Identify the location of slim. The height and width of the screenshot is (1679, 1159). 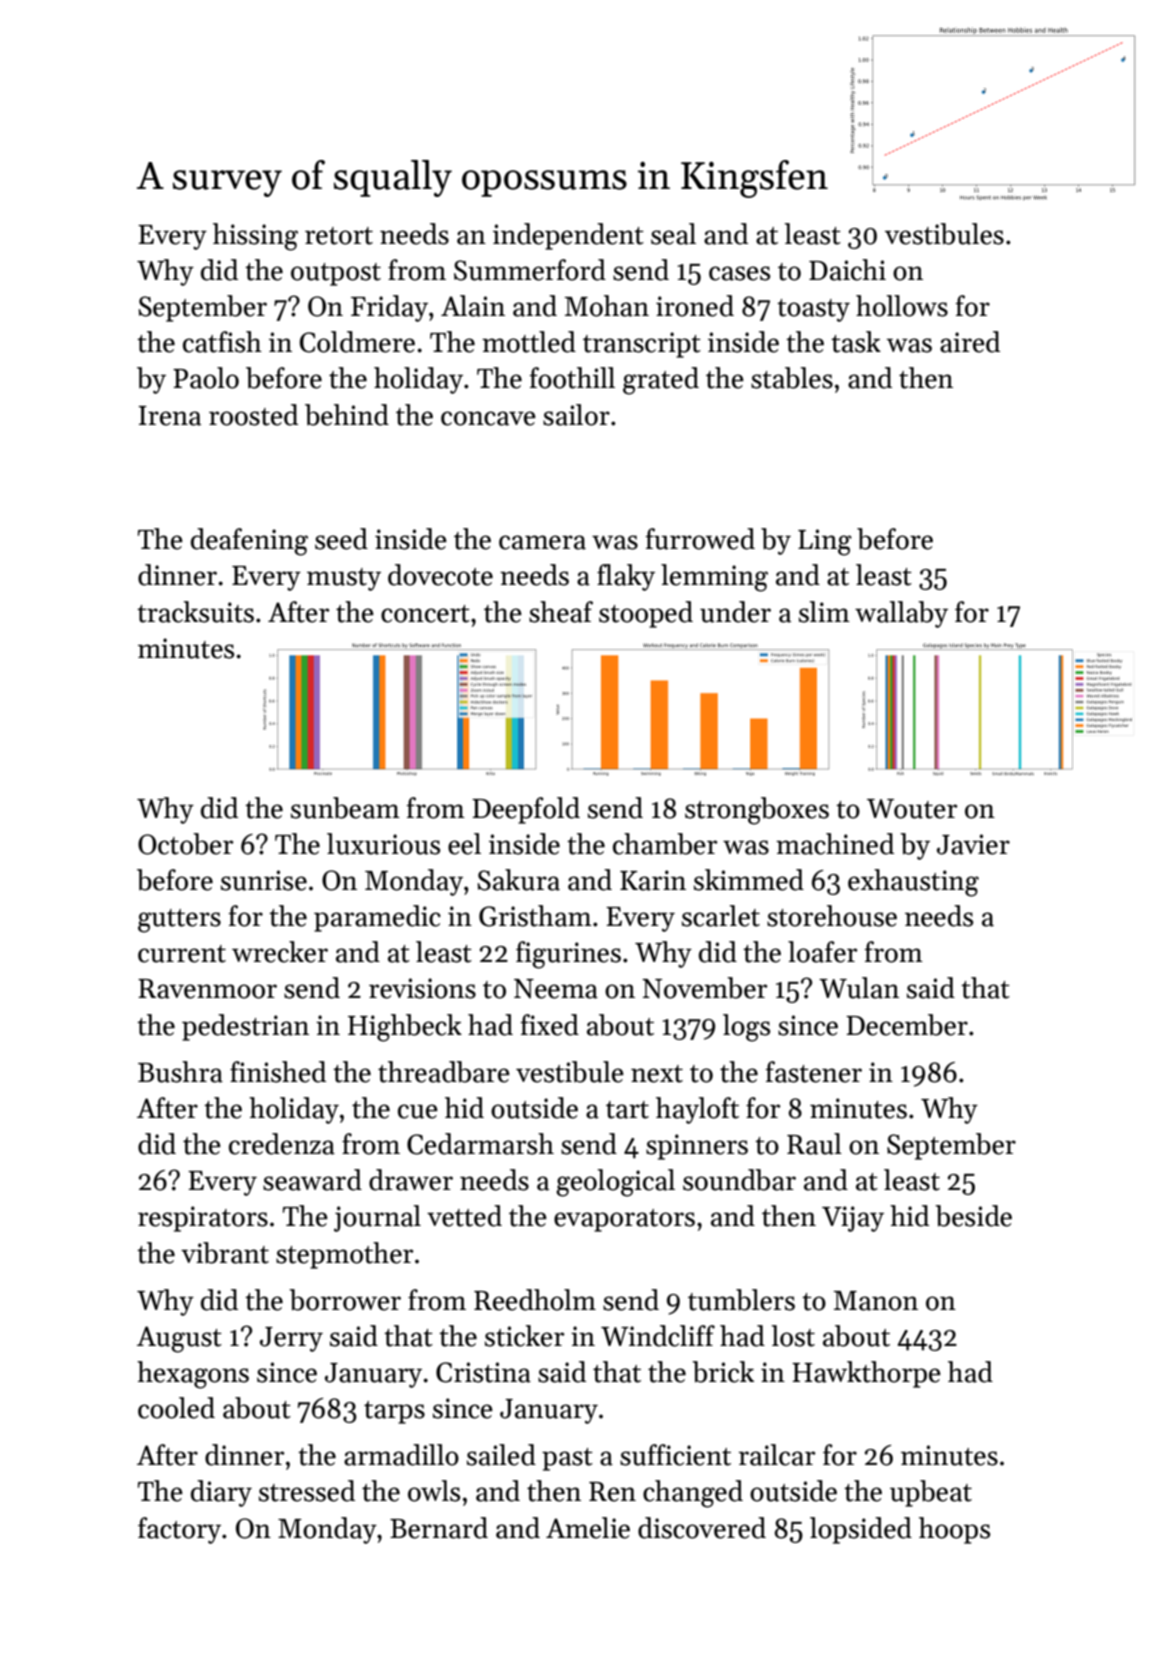
(824, 612).
